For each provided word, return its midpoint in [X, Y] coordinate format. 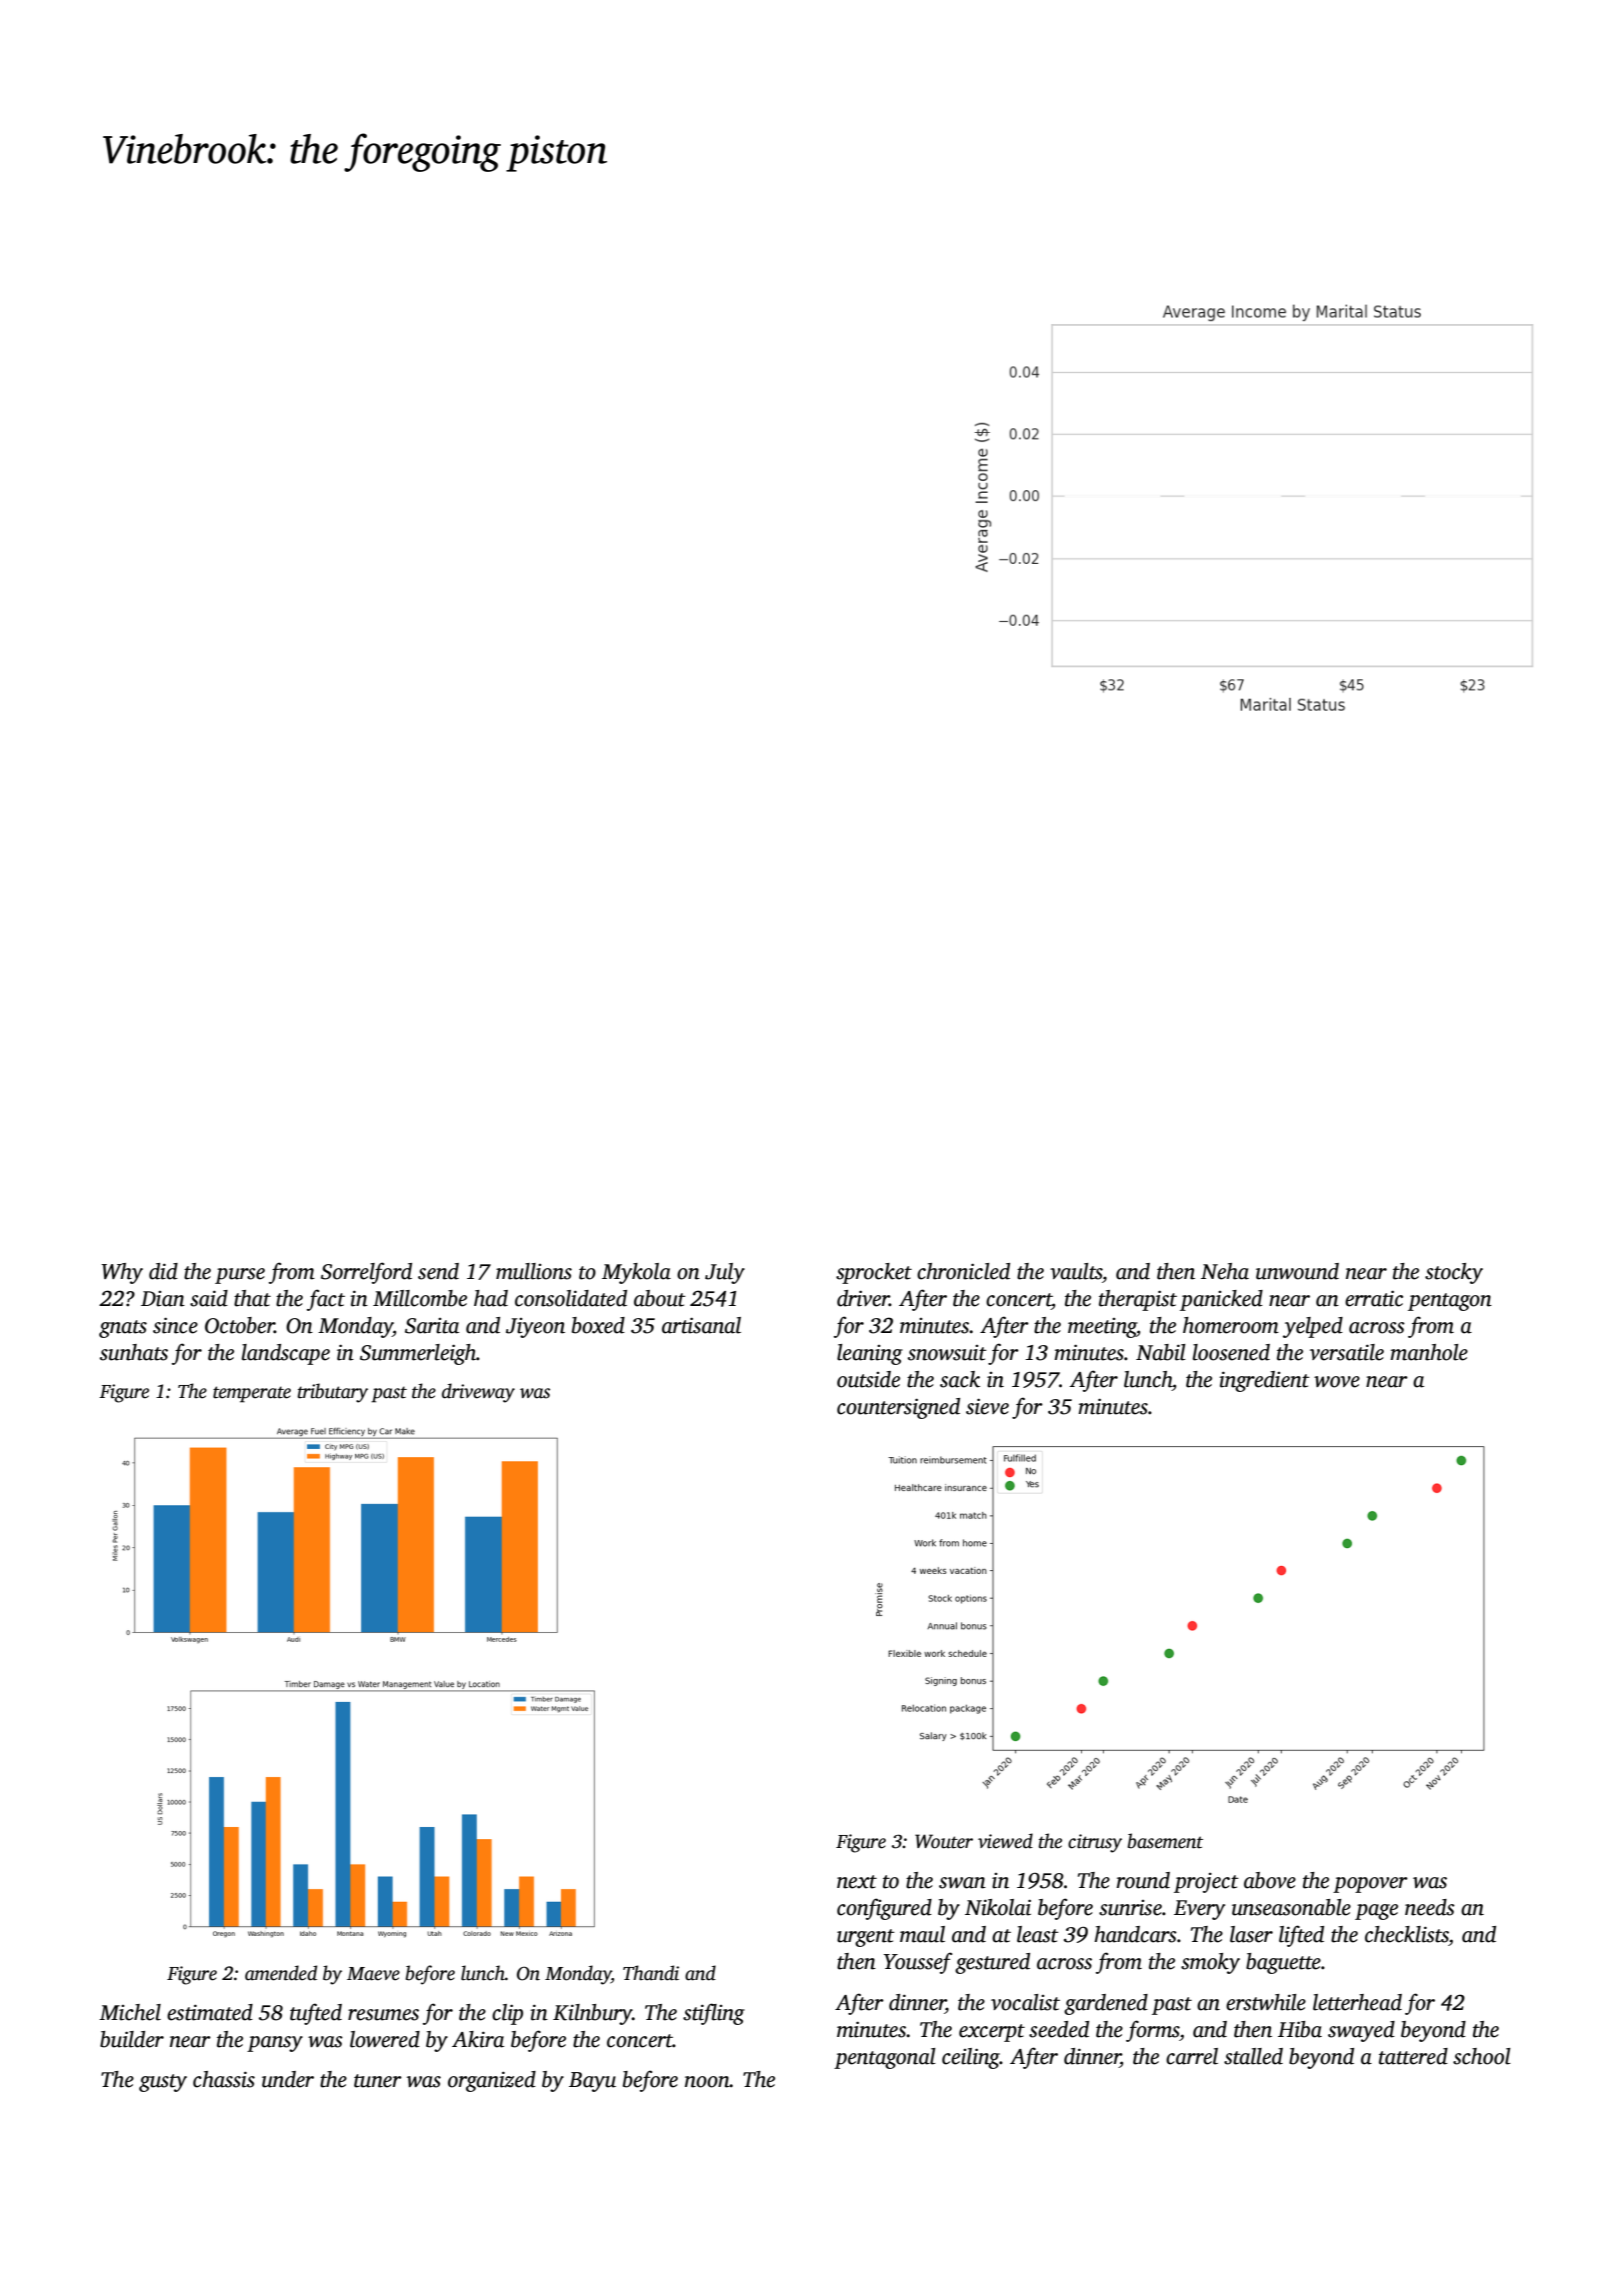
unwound [1297, 1271]
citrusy [1095, 1843]
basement [1165, 1841]
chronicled [963, 1271]
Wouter [944, 1841]
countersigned [898, 1408]
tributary [333, 1393]
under [288, 2079]
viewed [1005, 1841]
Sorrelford [366, 1273]
